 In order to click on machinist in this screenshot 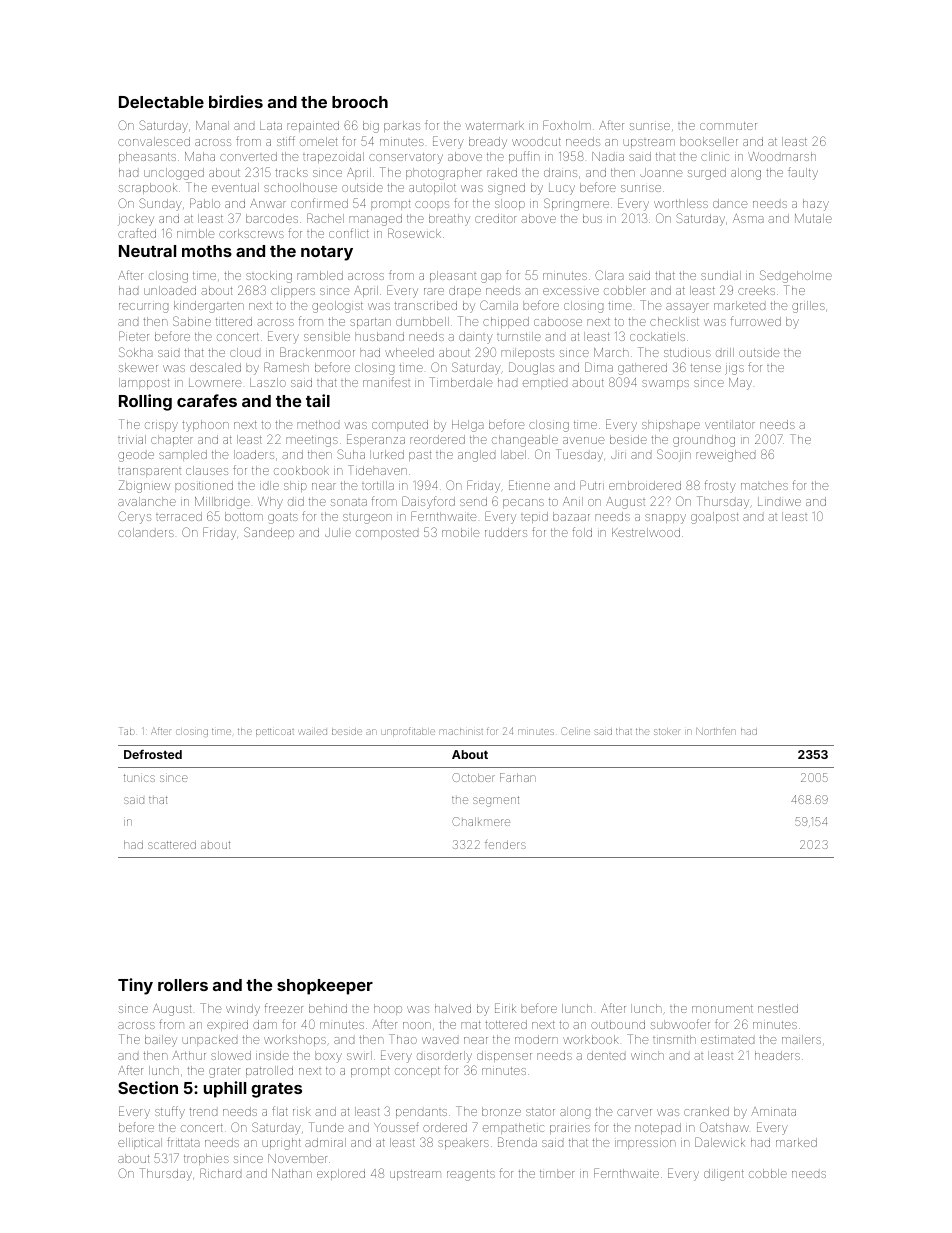, I will do `click(462, 732)`.
